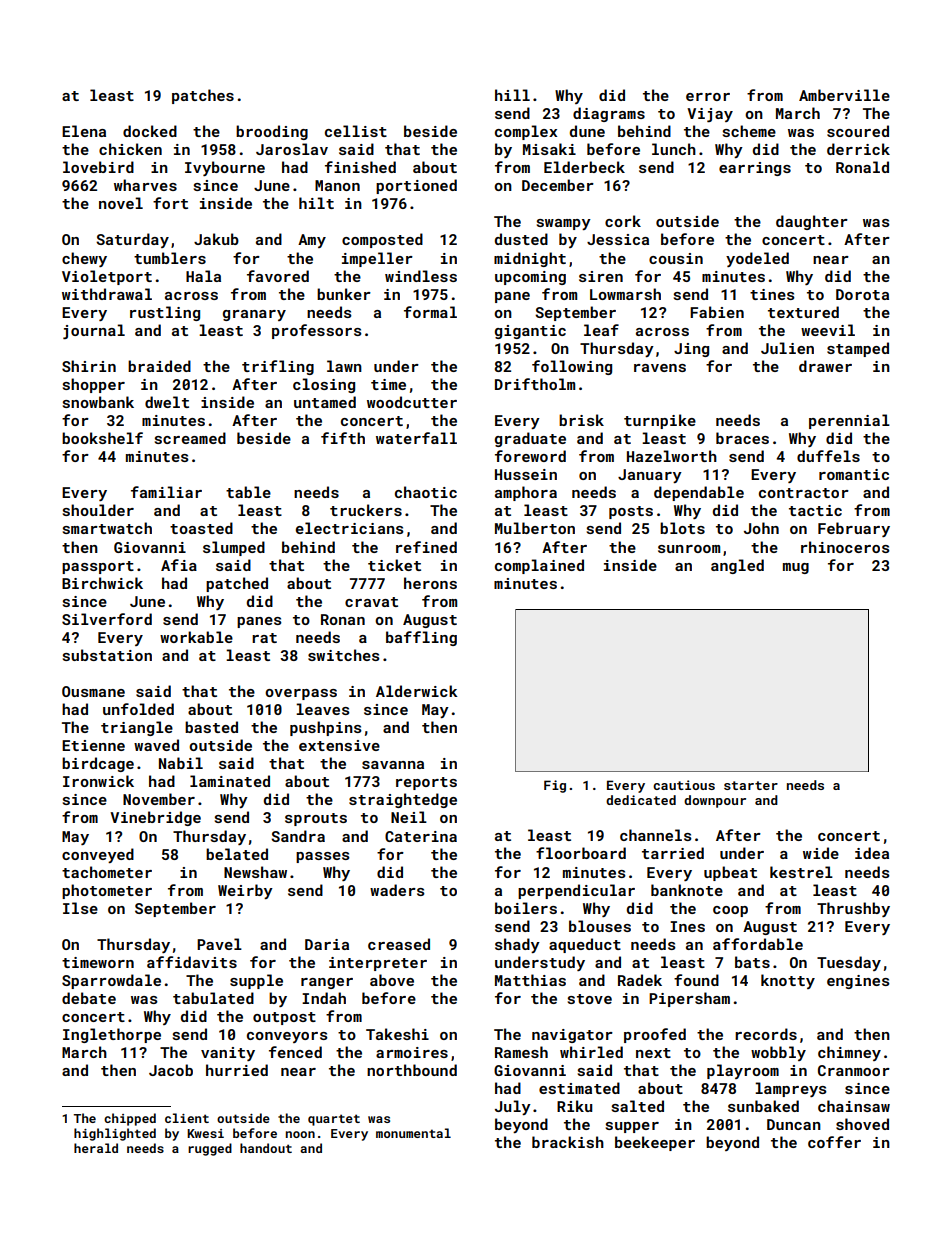 This screenshot has width=952, height=1233. I want to click on swampy, so click(564, 224).
